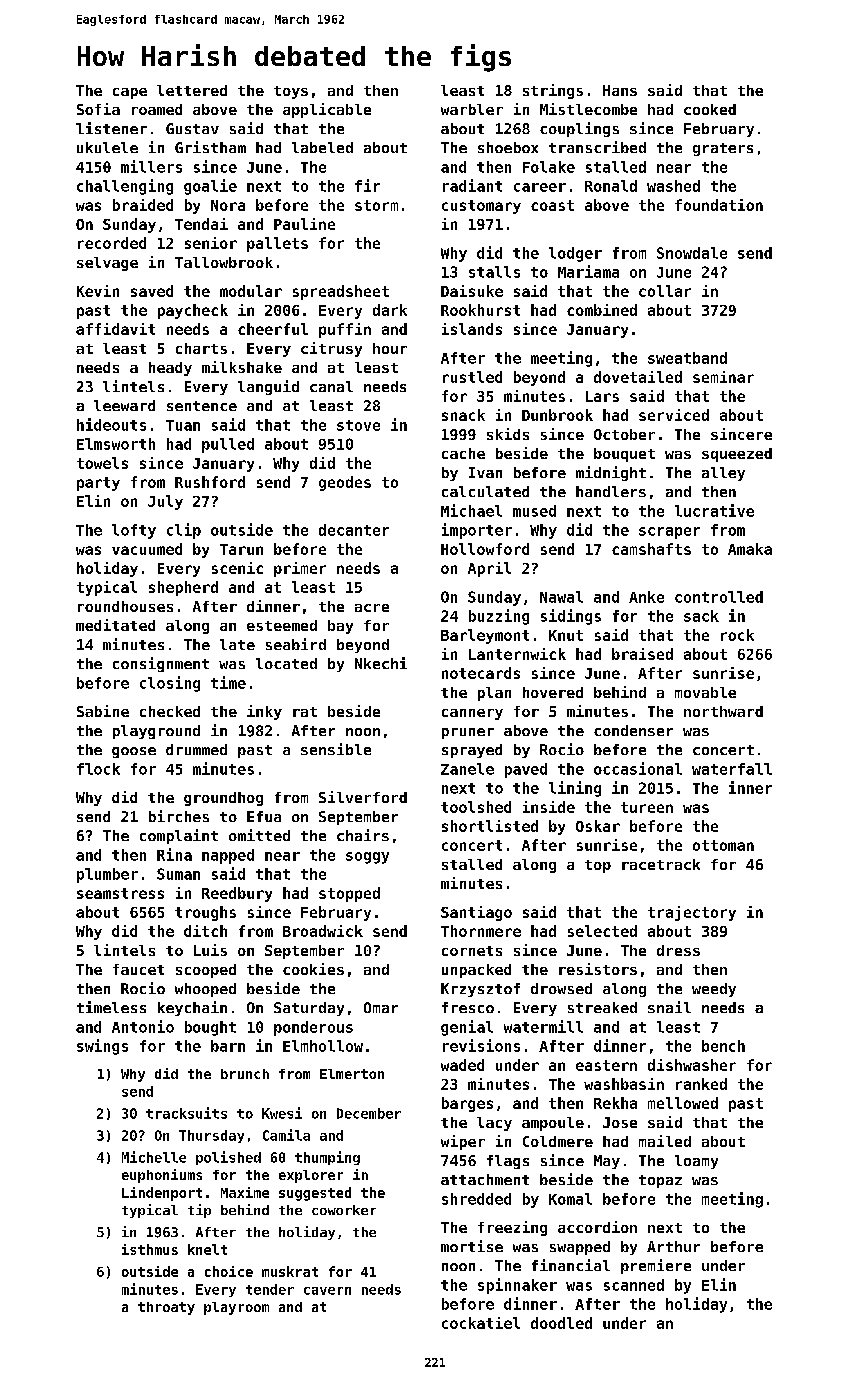 This image has height=1400, width=849. I want to click on Mariama, so click(588, 271).
